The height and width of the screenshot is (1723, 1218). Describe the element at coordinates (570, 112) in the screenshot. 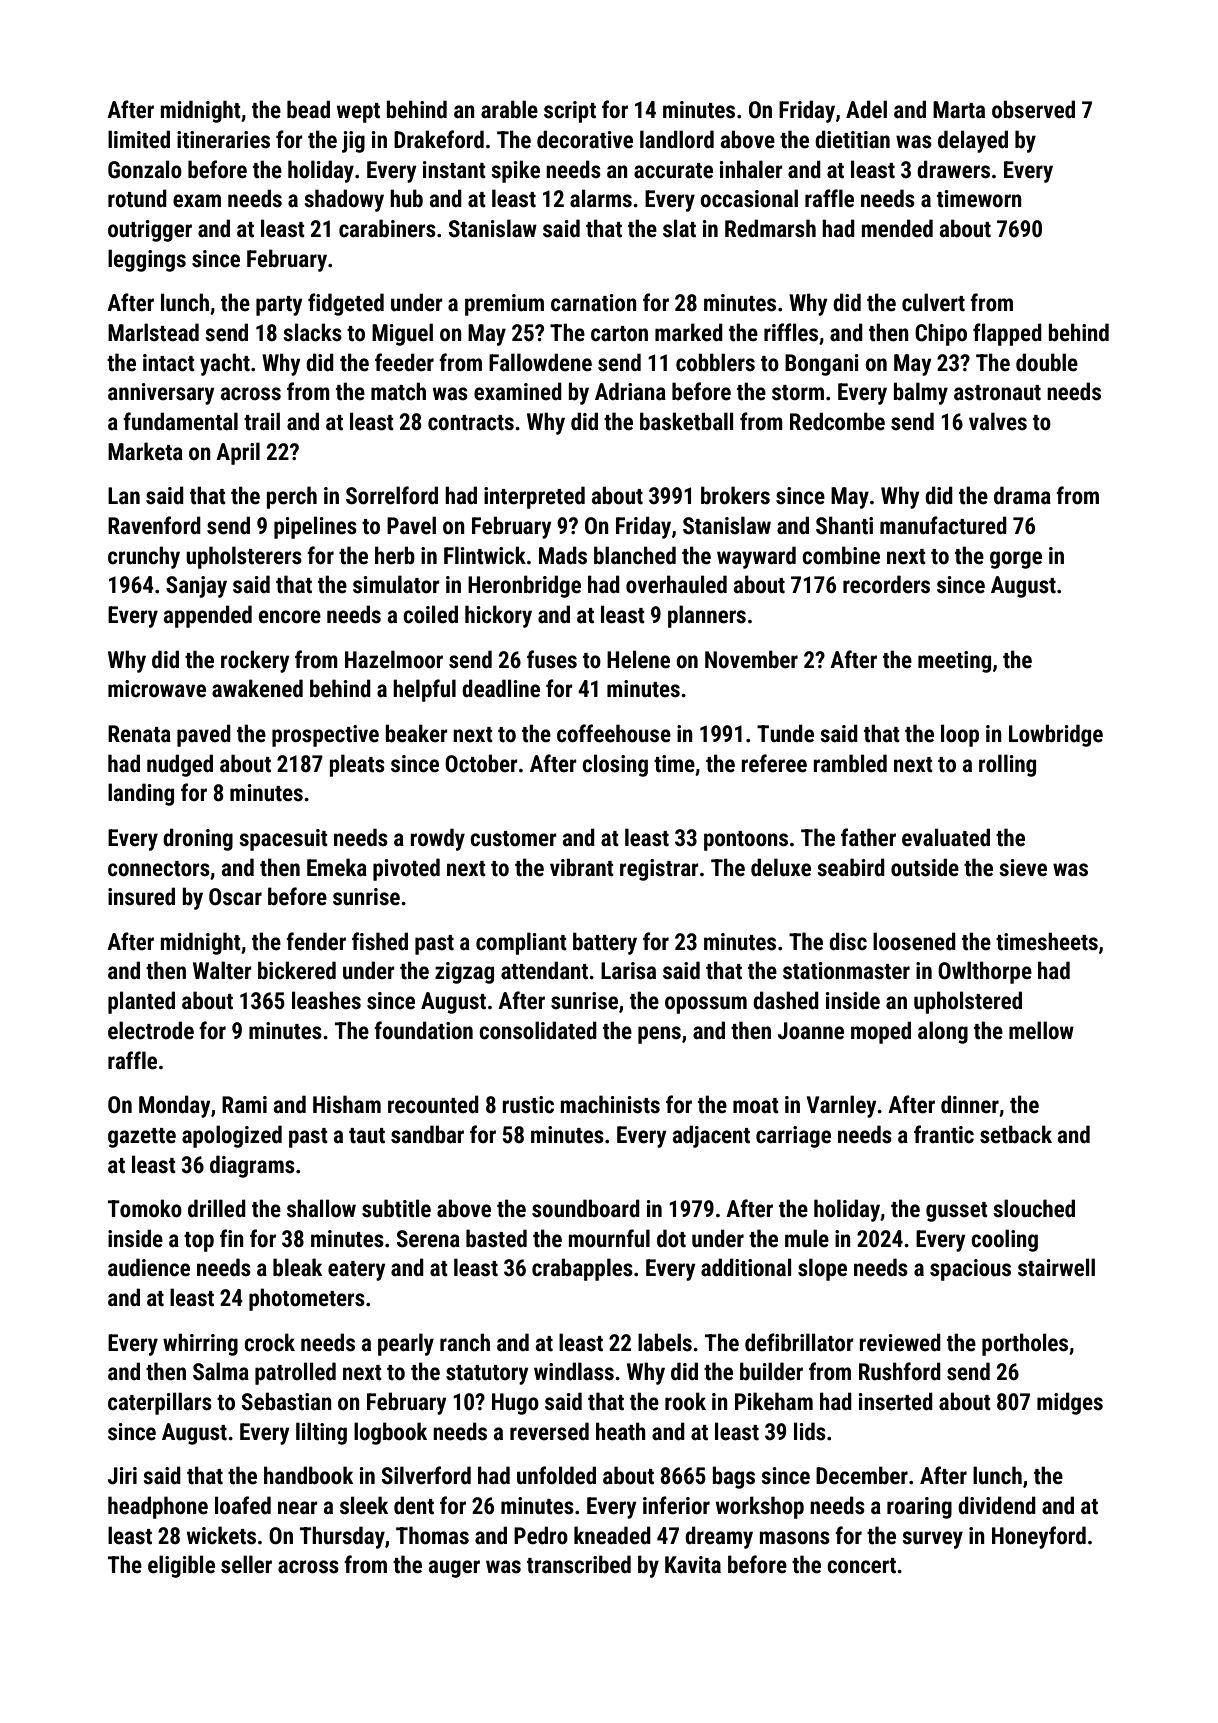

I see `script` at that location.
